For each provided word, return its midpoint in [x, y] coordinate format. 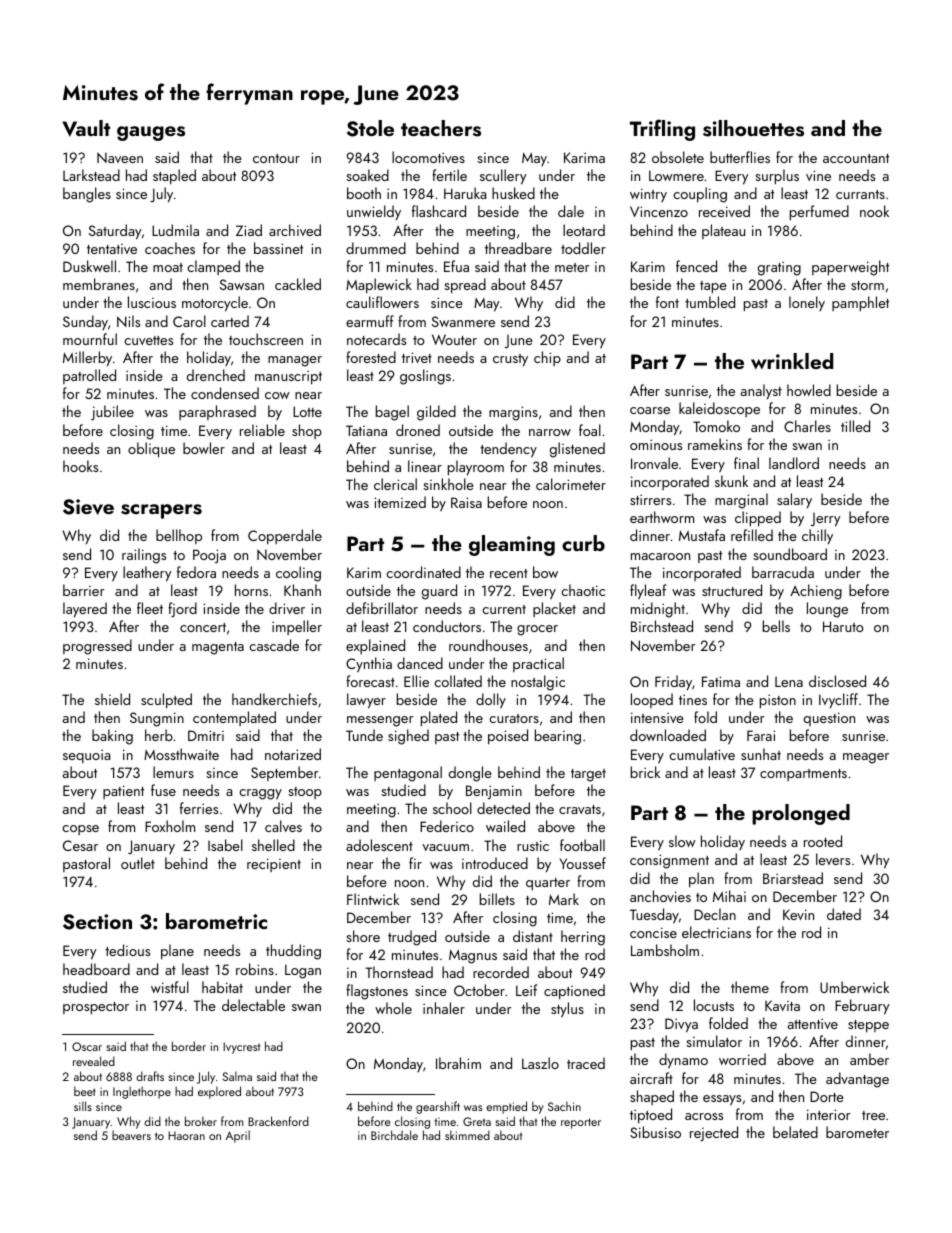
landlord [794, 463]
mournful [90, 339]
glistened [577, 450]
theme [750, 987]
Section [97, 922]
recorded [501, 972]
